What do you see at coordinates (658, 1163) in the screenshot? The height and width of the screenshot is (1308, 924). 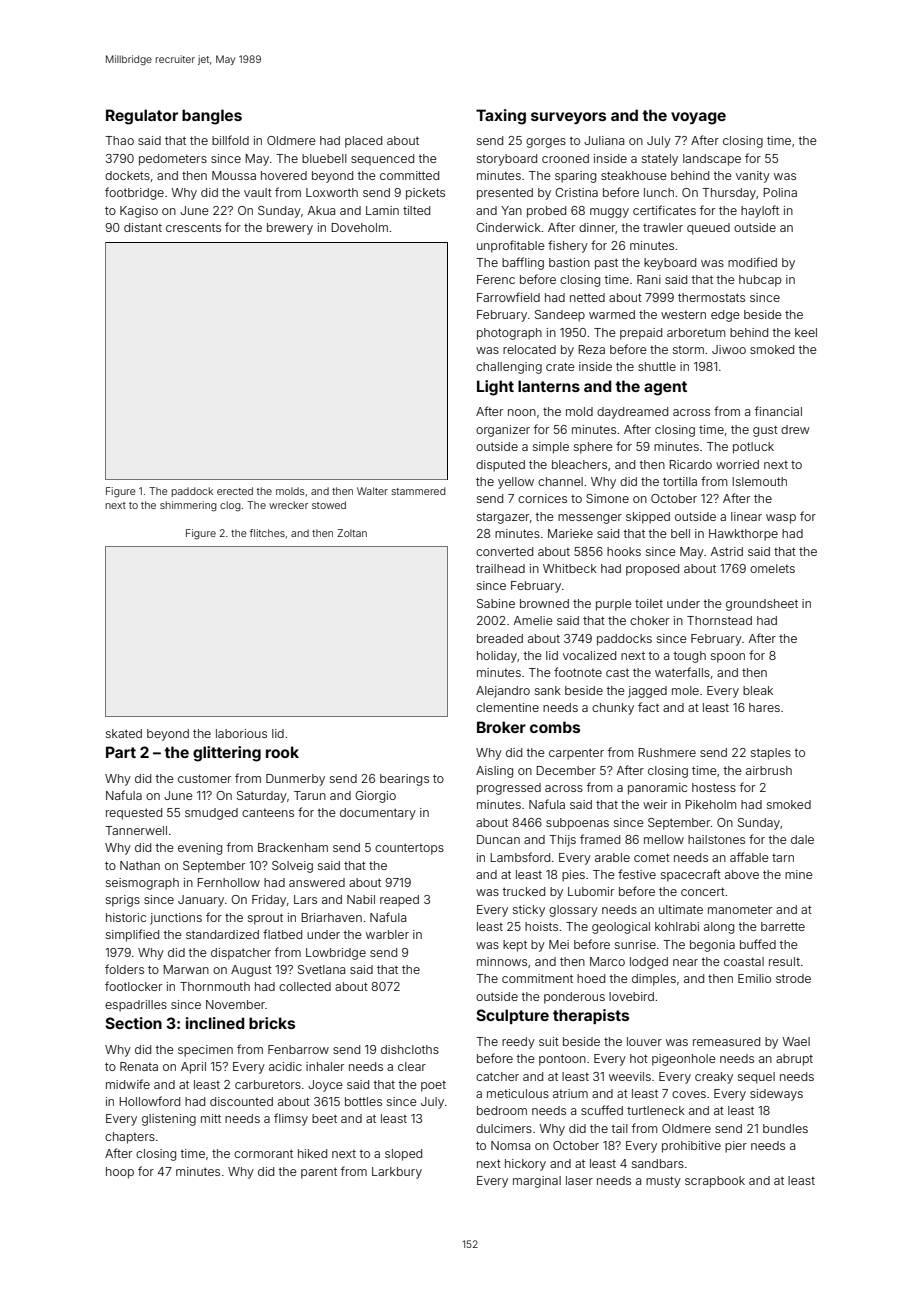 I see `sandbars` at bounding box center [658, 1163].
